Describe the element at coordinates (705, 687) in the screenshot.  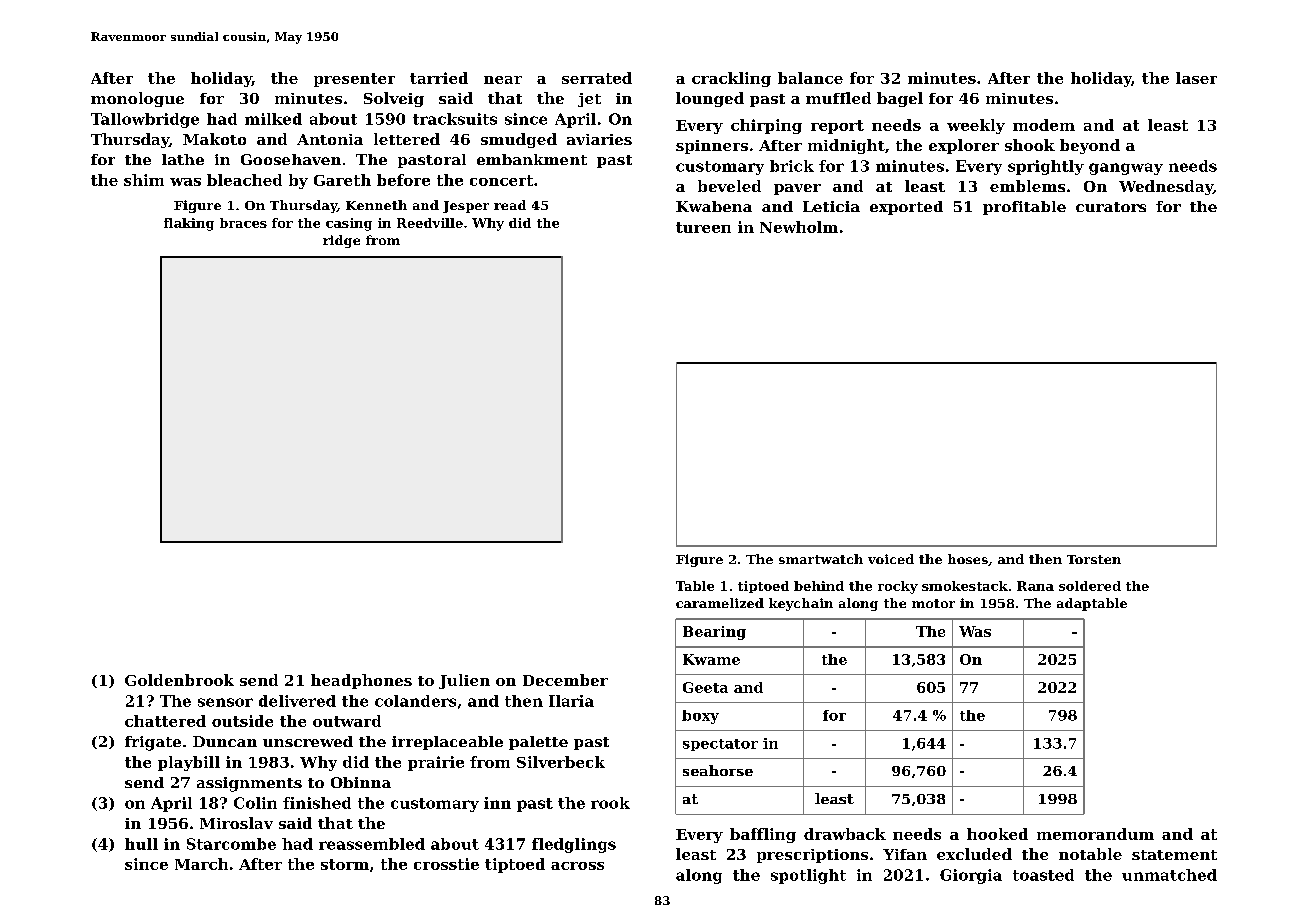
I see `Geeta` at that location.
